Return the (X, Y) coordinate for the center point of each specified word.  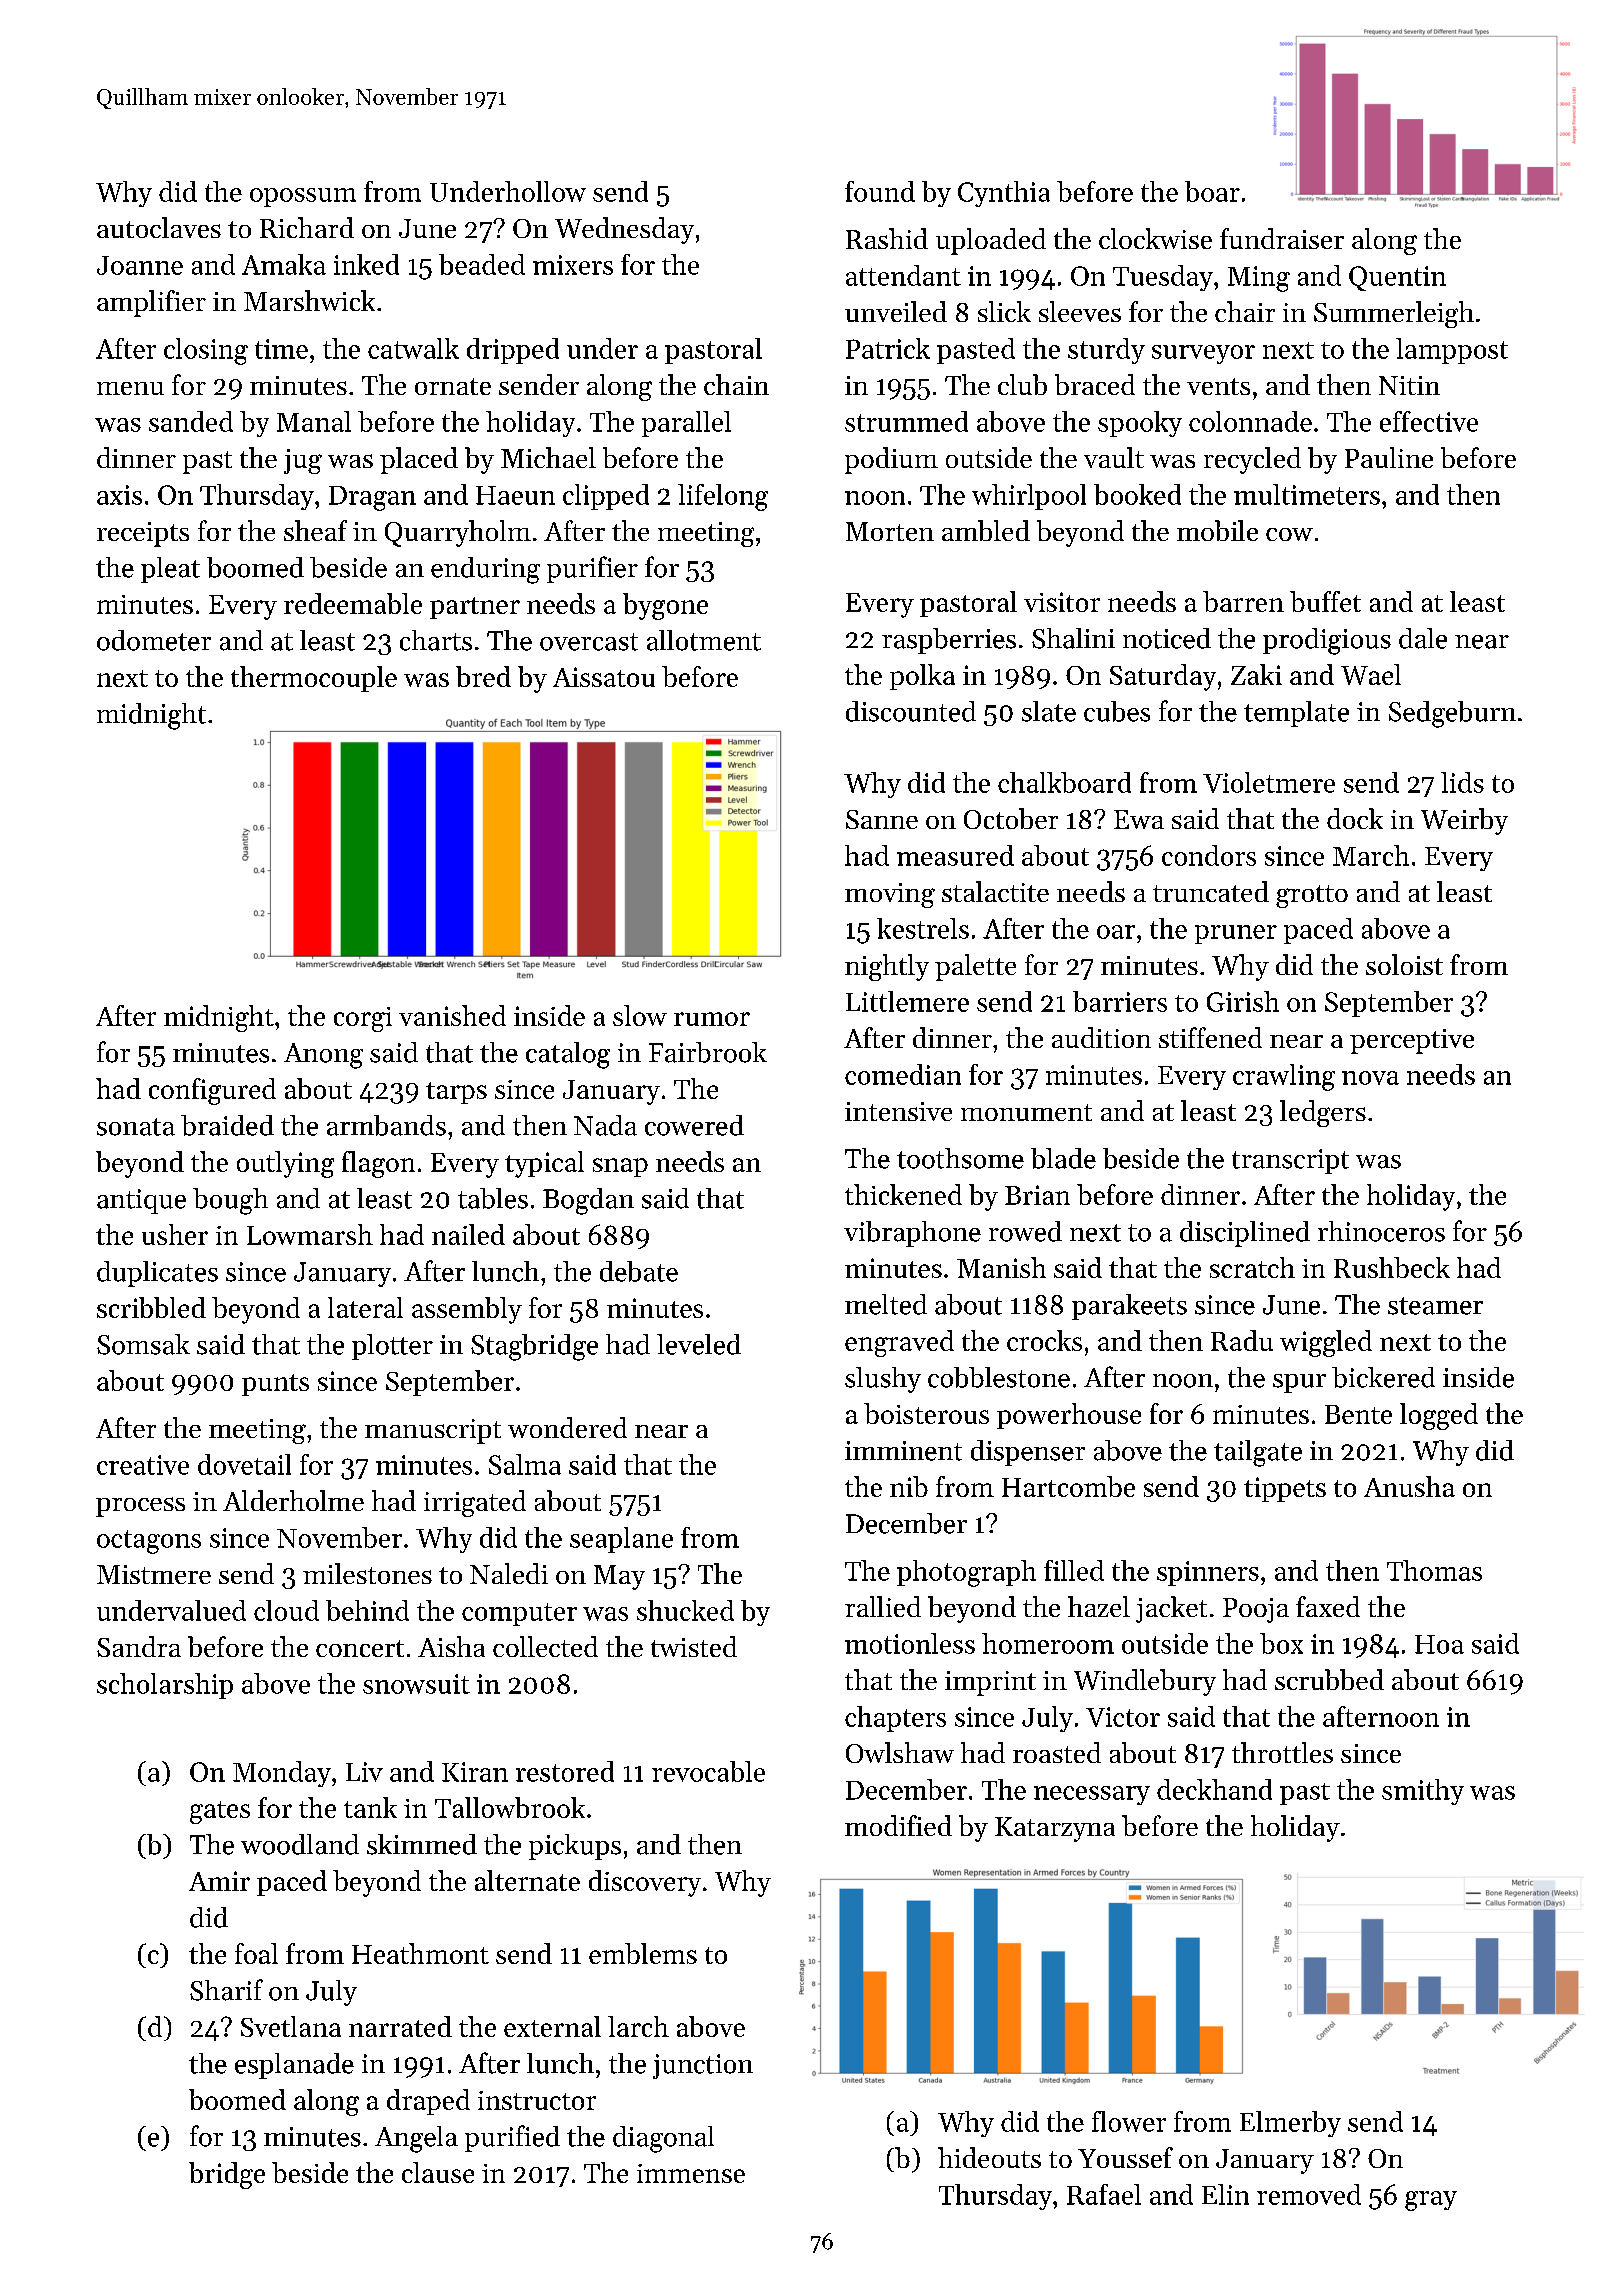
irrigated (475, 1503)
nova (1370, 1078)
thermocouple (314, 679)
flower (1129, 2121)
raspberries (949, 641)
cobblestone (999, 1377)
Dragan (372, 498)
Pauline (1389, 457)
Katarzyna (1055, 1829)
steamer (1435, 1306)
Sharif (226, 1990)
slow (640, 1015)
